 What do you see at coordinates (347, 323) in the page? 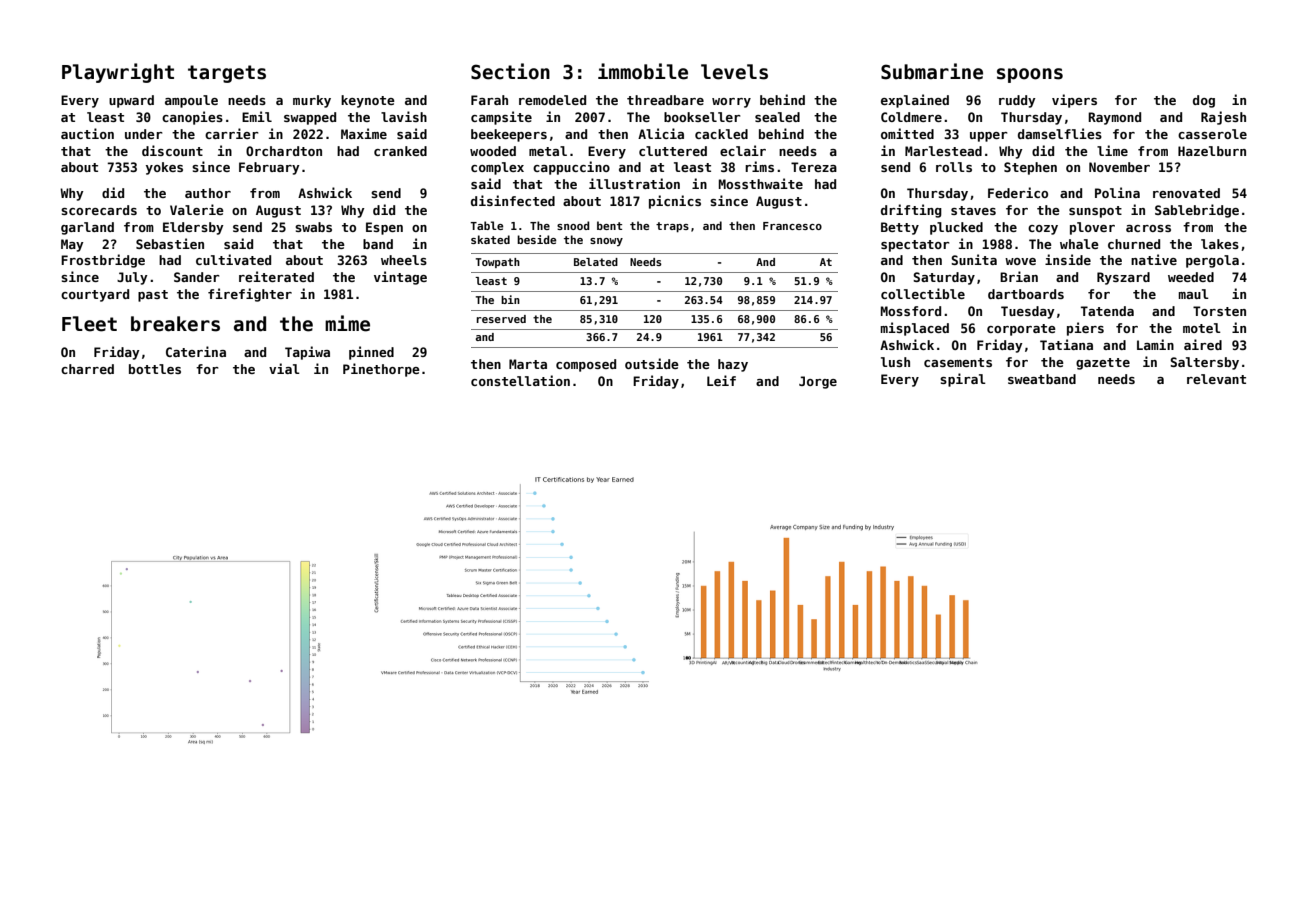
I see `mime` at bounding box center [347, 323].
